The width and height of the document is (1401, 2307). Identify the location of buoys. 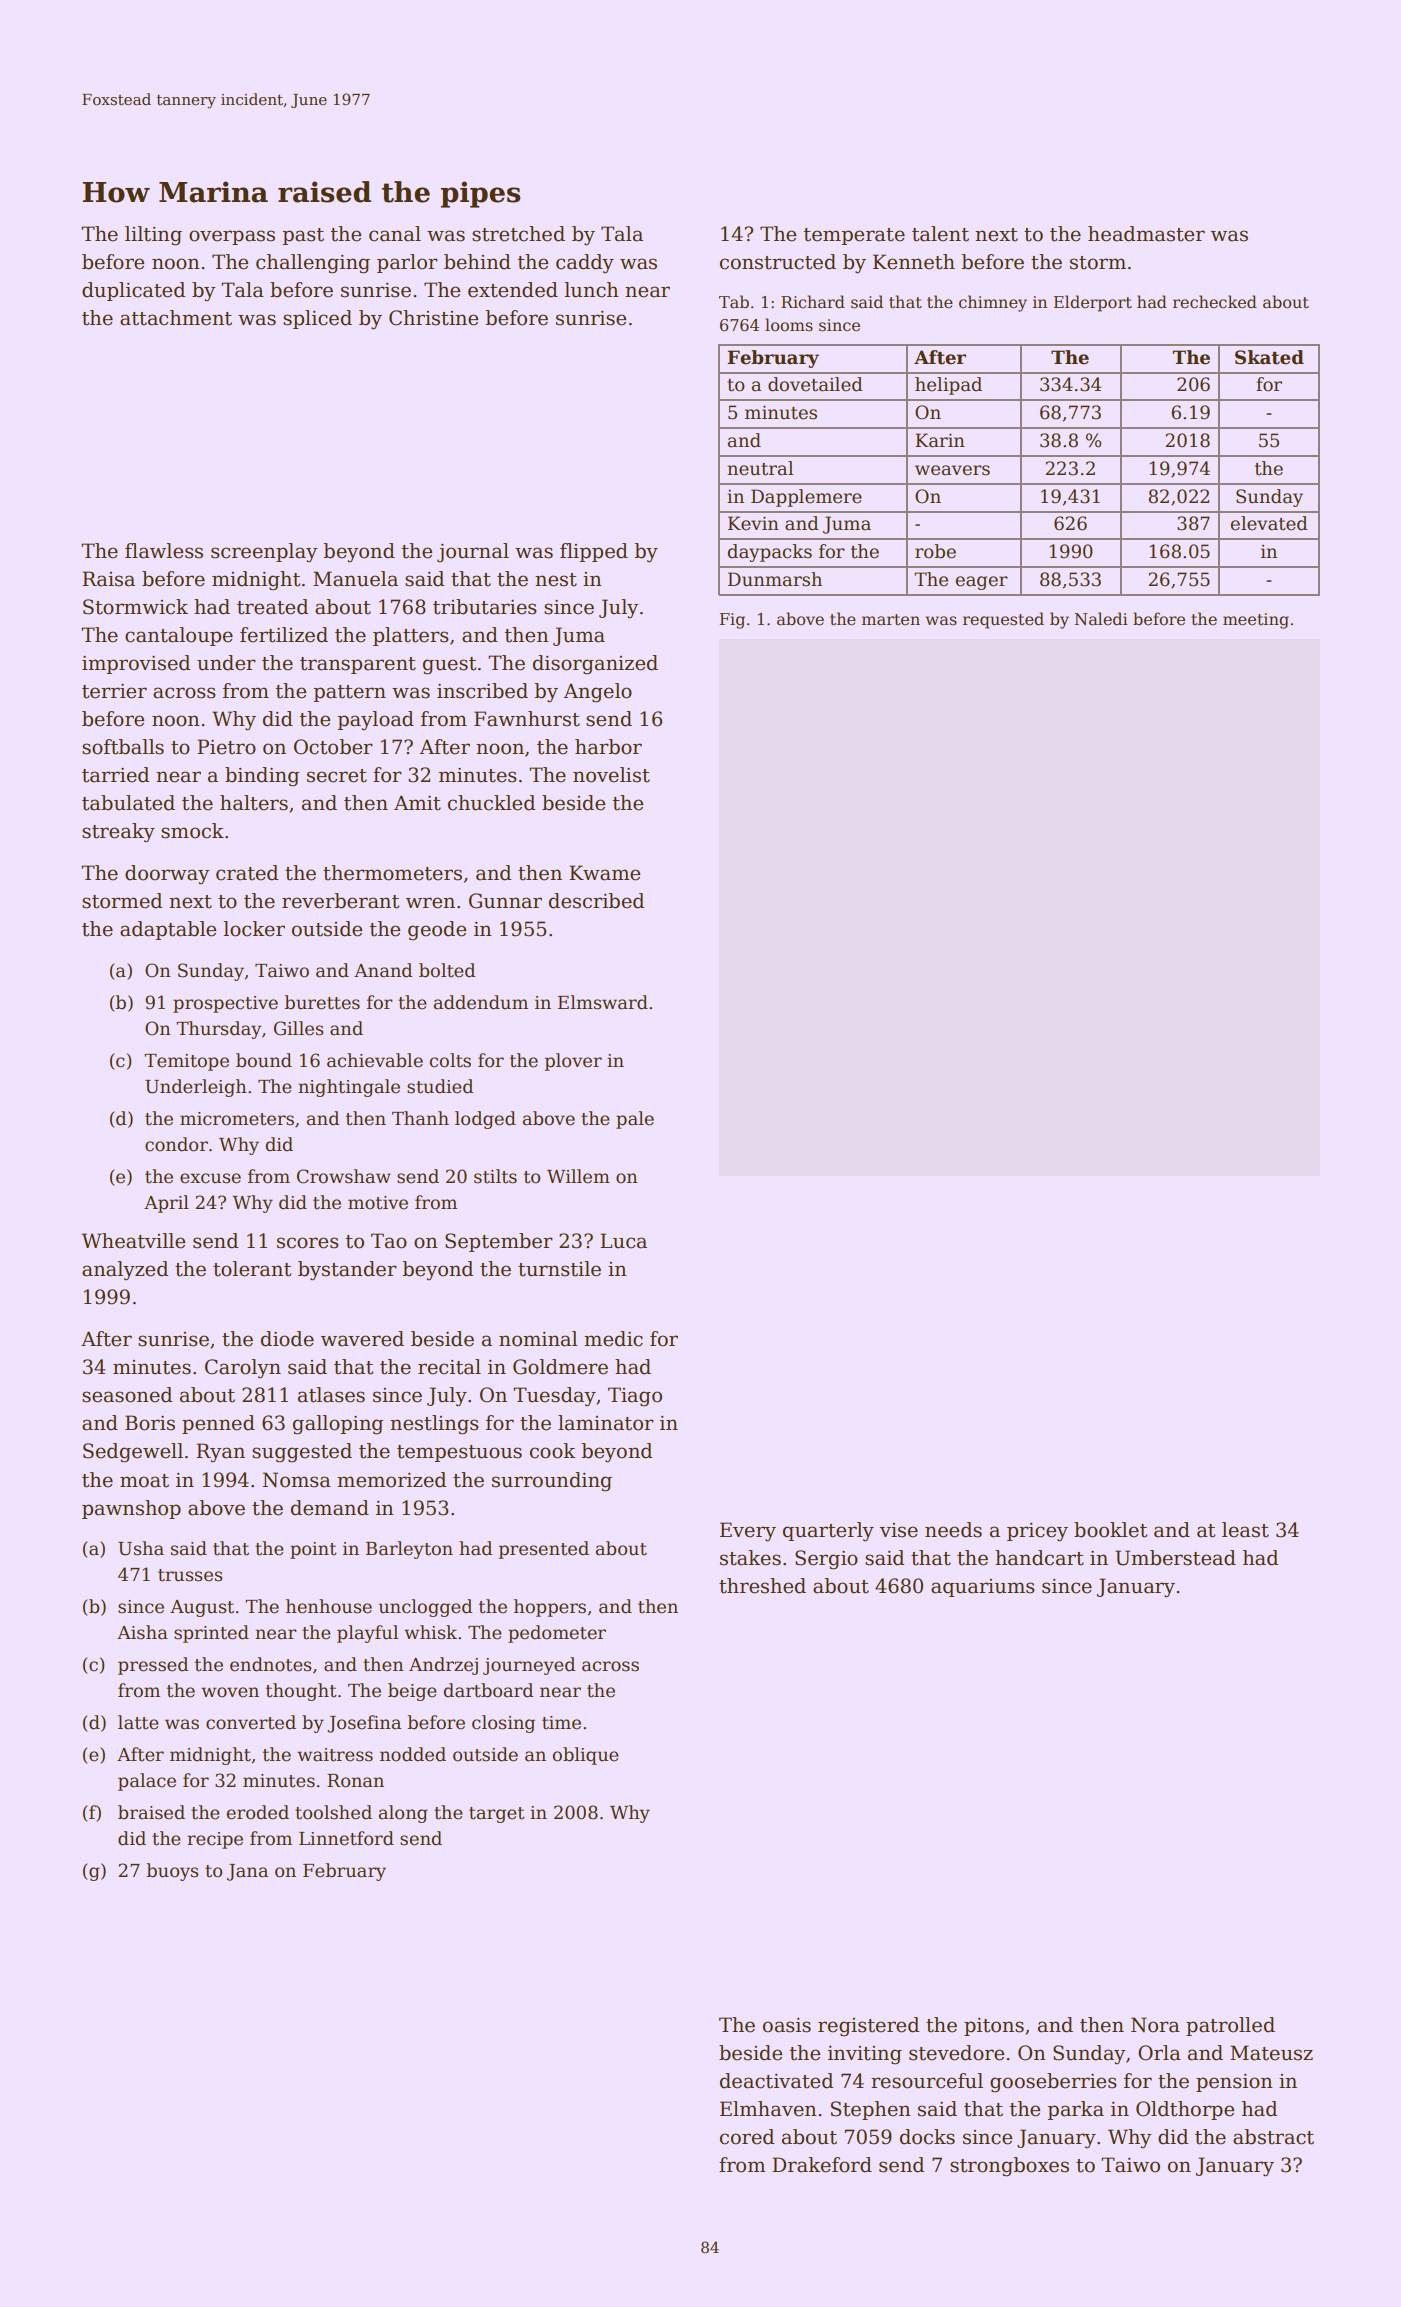
(172, 1872).
